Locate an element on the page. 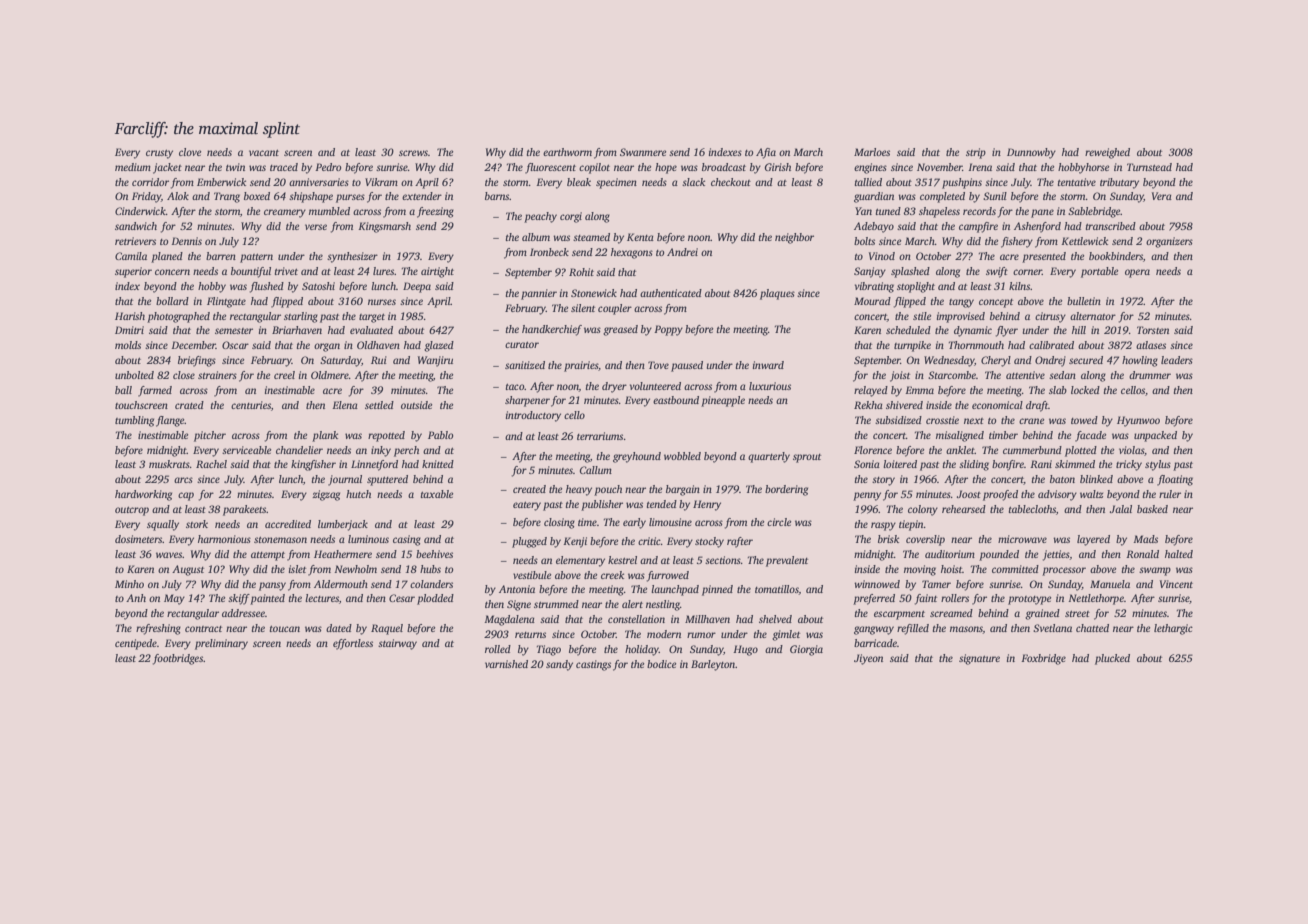 The height and width of the page is (924, 1308). muskrats is located at coordinates (169, 464).
